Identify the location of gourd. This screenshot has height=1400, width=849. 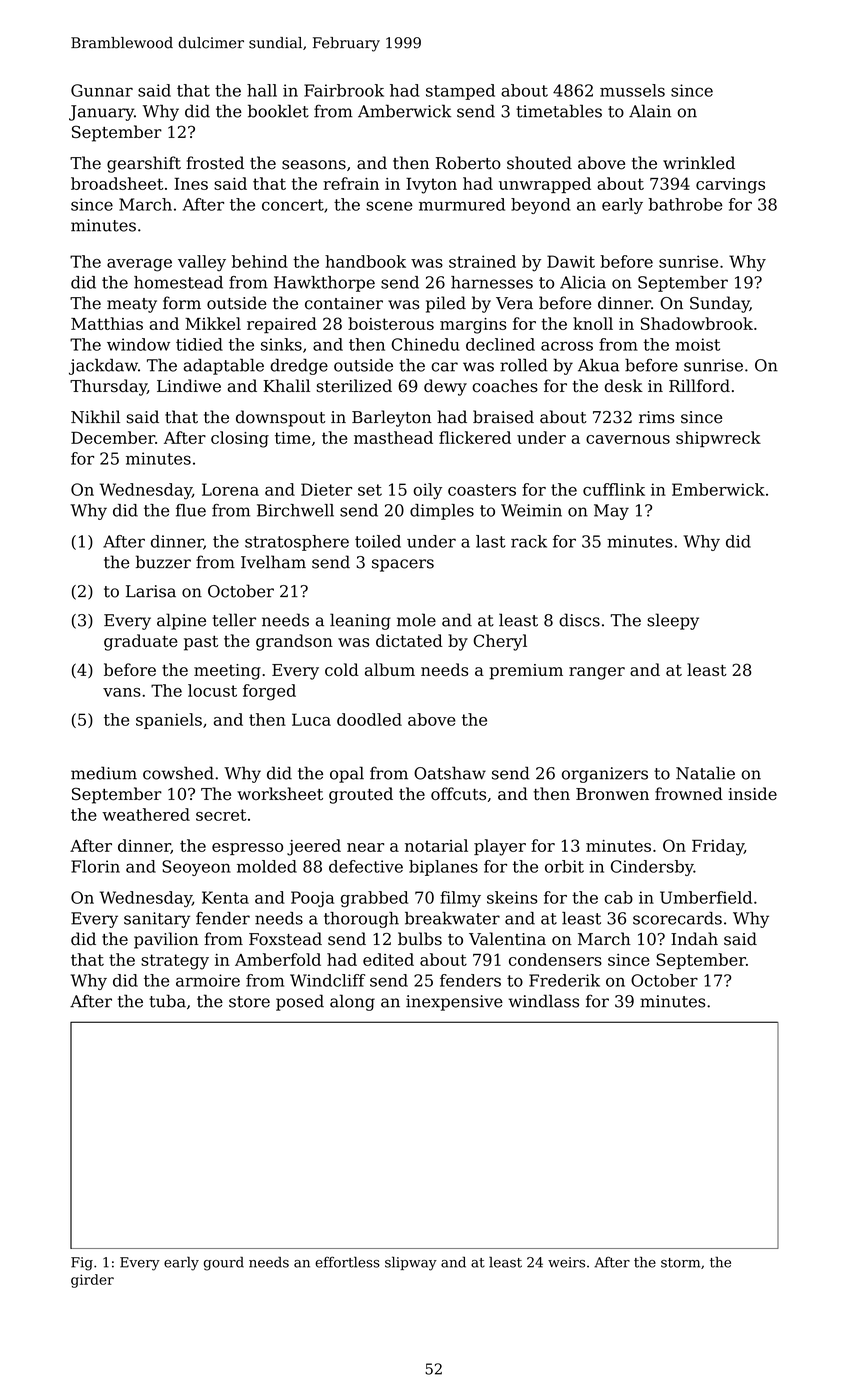
(224, 1264).
